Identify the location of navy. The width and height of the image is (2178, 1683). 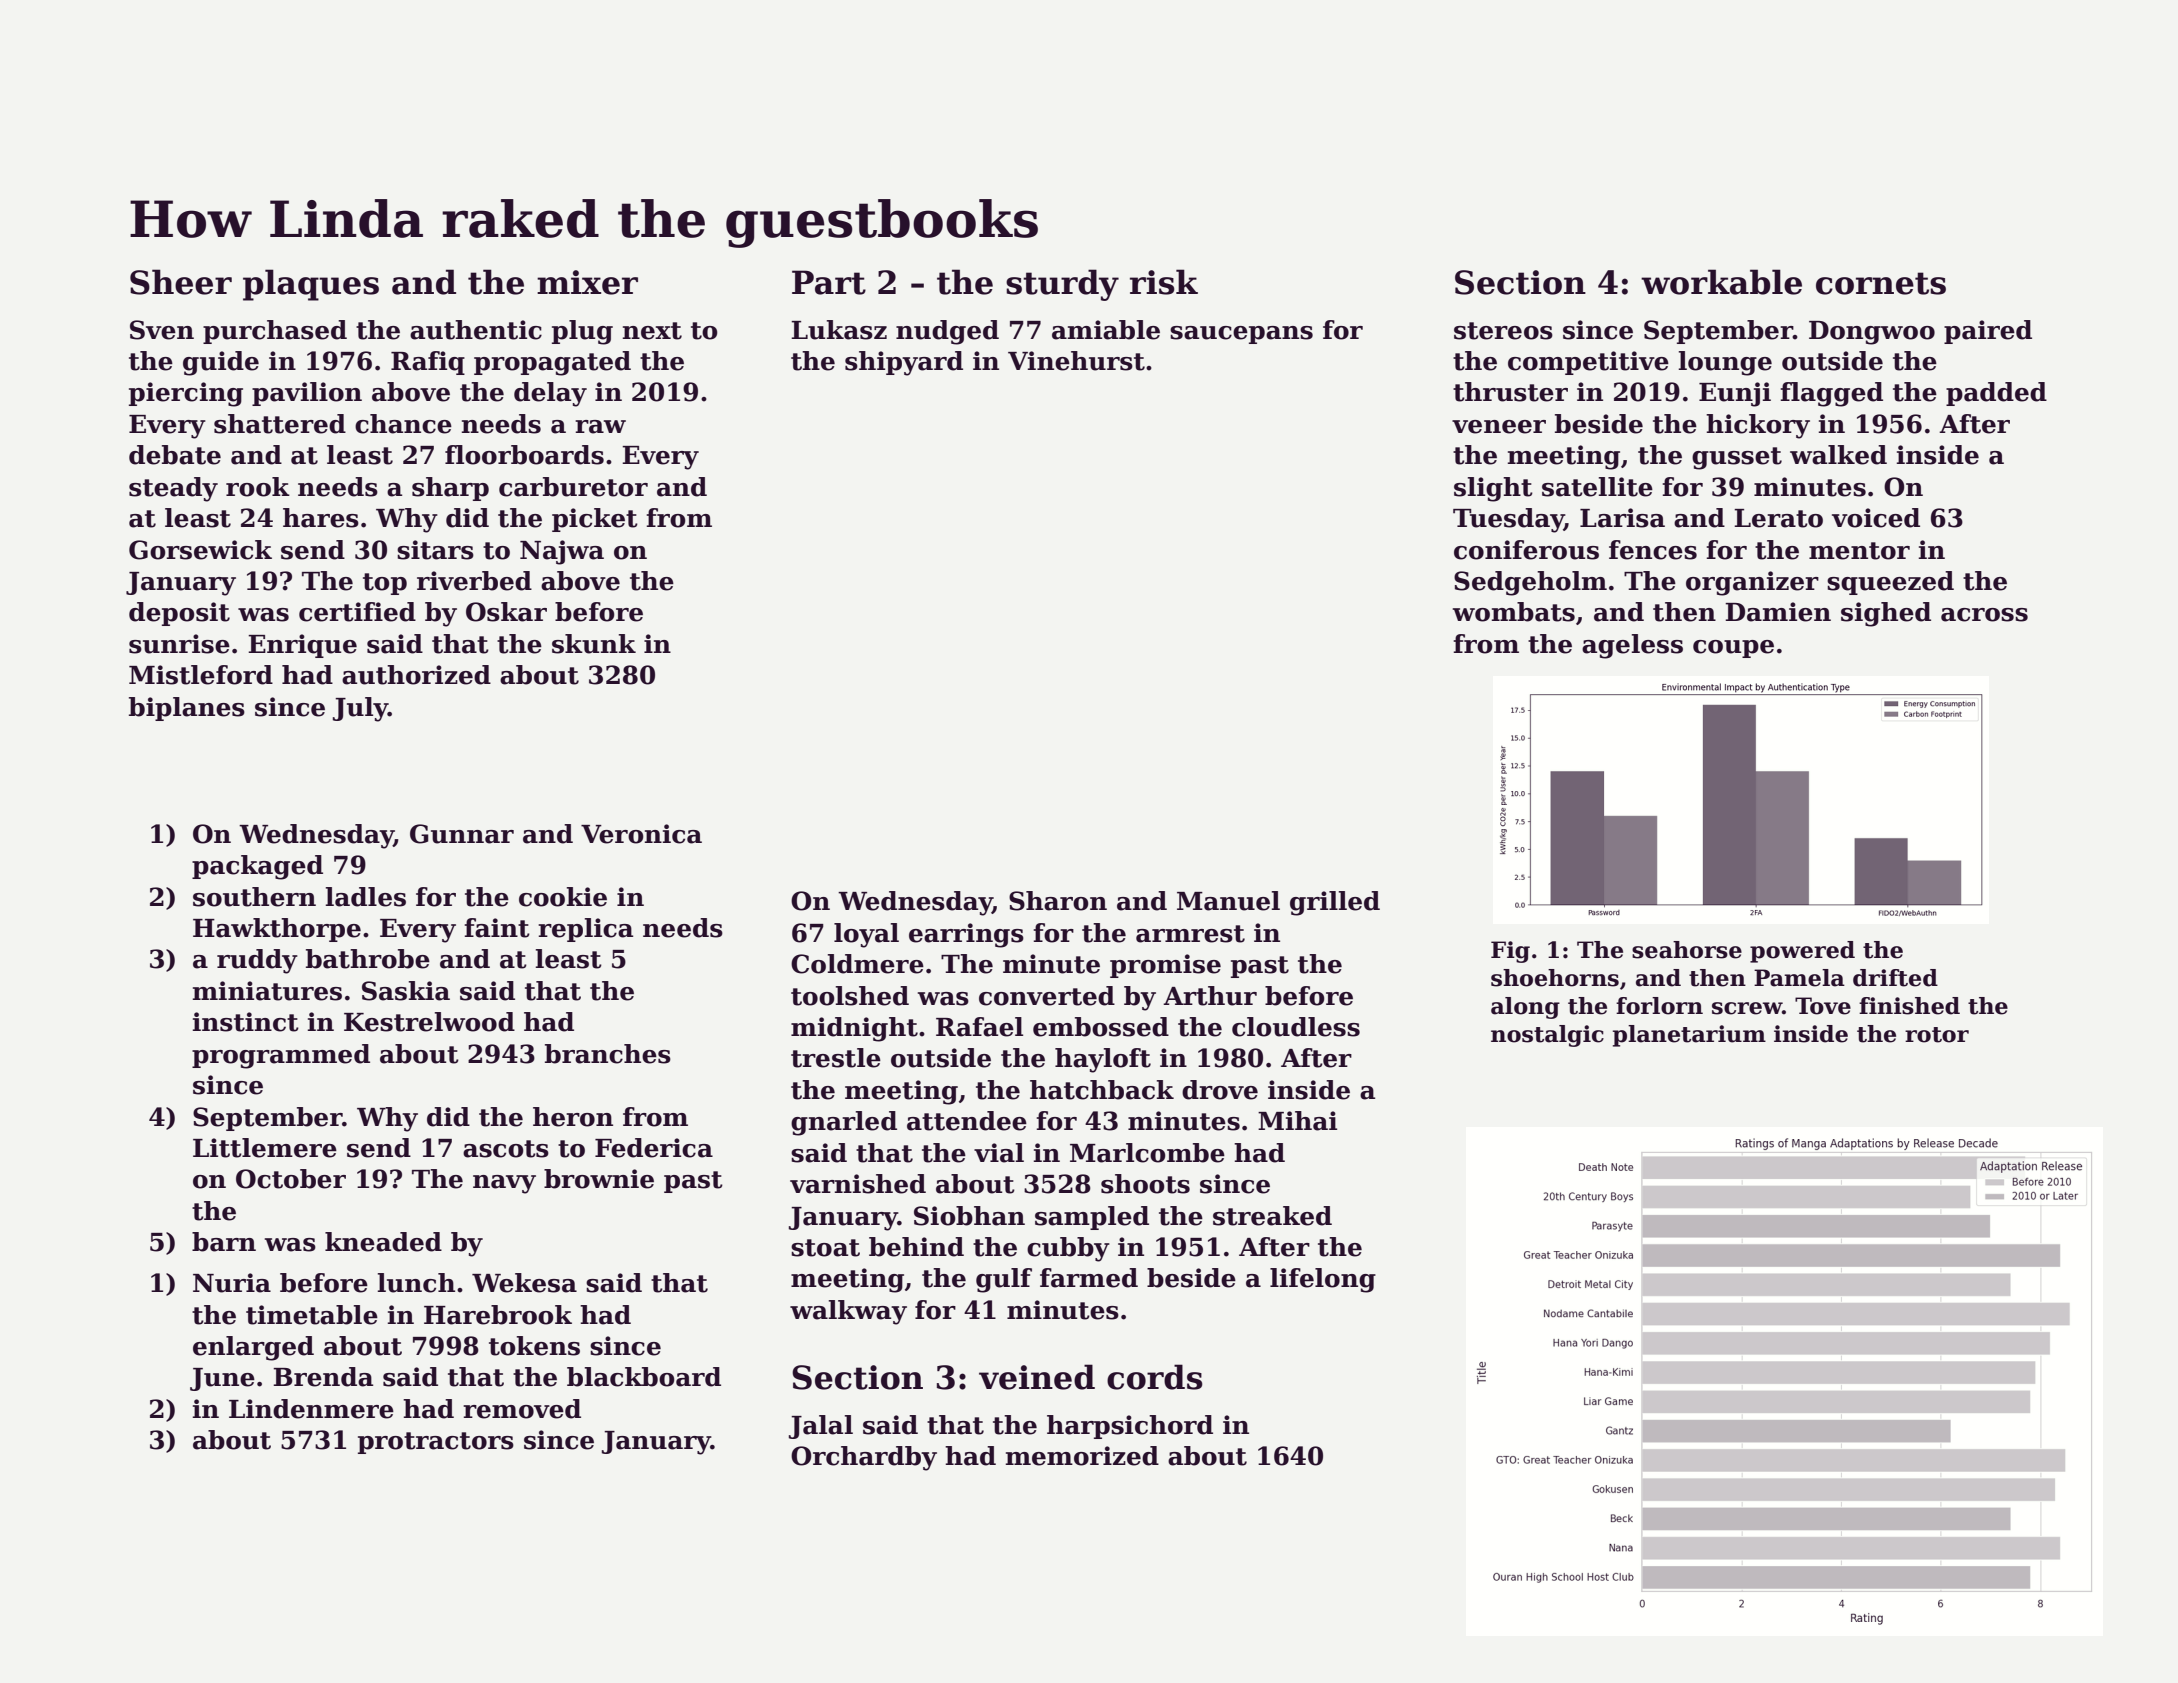
(504, 1184).
